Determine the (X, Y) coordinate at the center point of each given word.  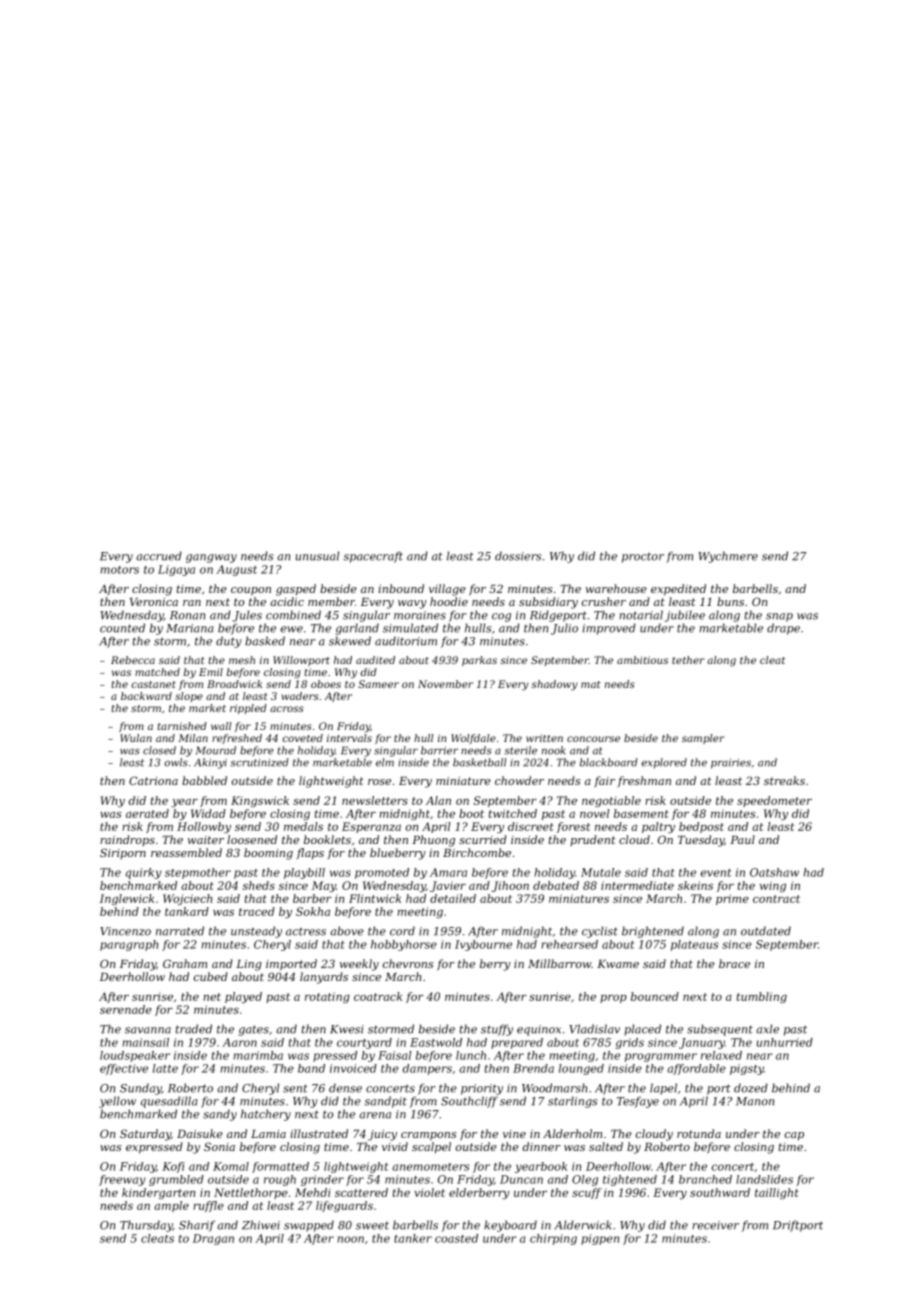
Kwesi (347, 1029)
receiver (715, 1225)
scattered (361, 1192)
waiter (206, 840)
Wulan (136, 738)
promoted (382, 873)
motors (119, 570)
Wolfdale (473, 739)
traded (194, 1029)
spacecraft (373, 557)
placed (642, 1030)
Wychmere (728, 557)
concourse (593, 739)
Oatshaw (774, 872)
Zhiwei (261, 1225)
